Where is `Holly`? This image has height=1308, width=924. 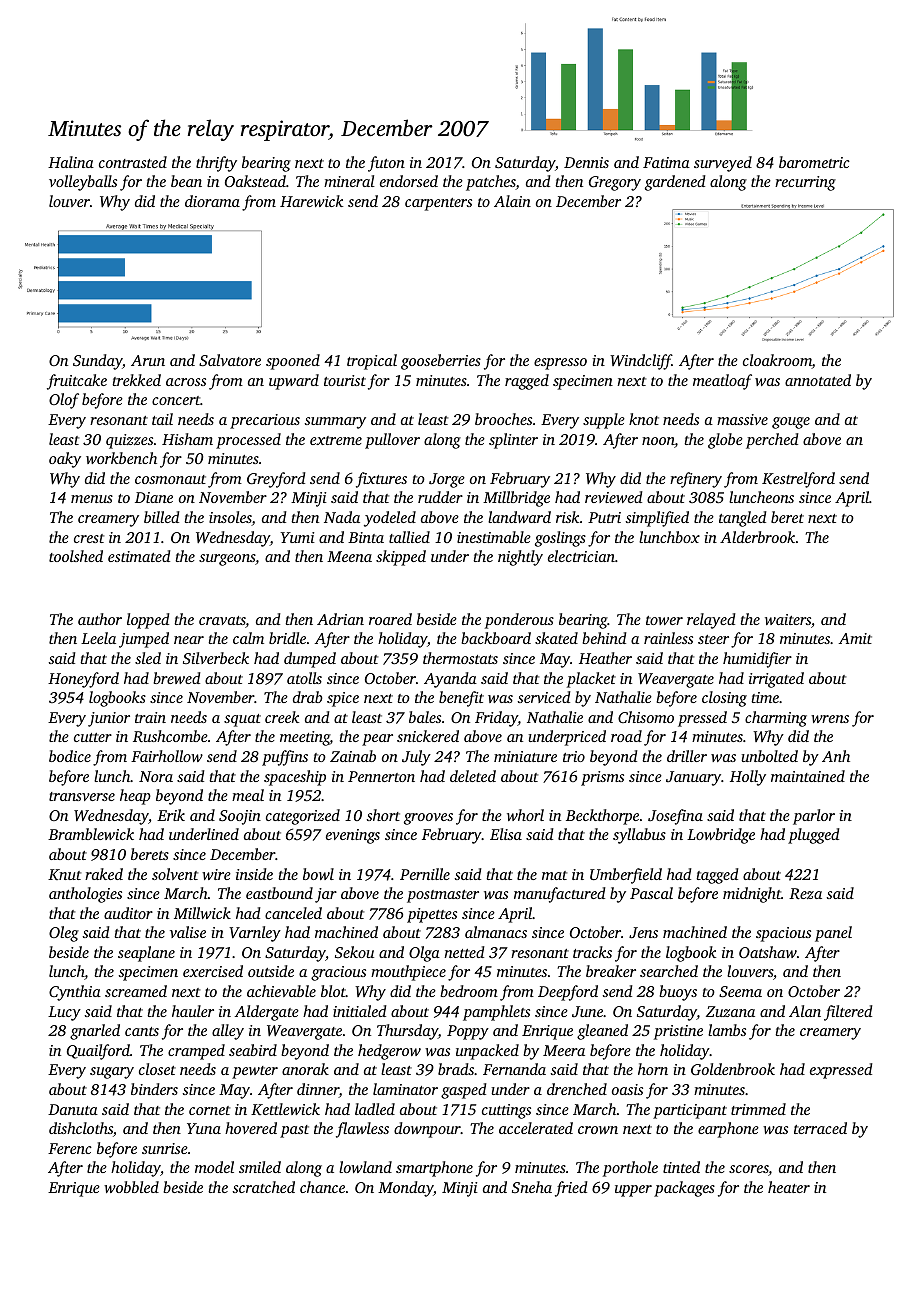 Holly is located at coordinates (748, 778).
